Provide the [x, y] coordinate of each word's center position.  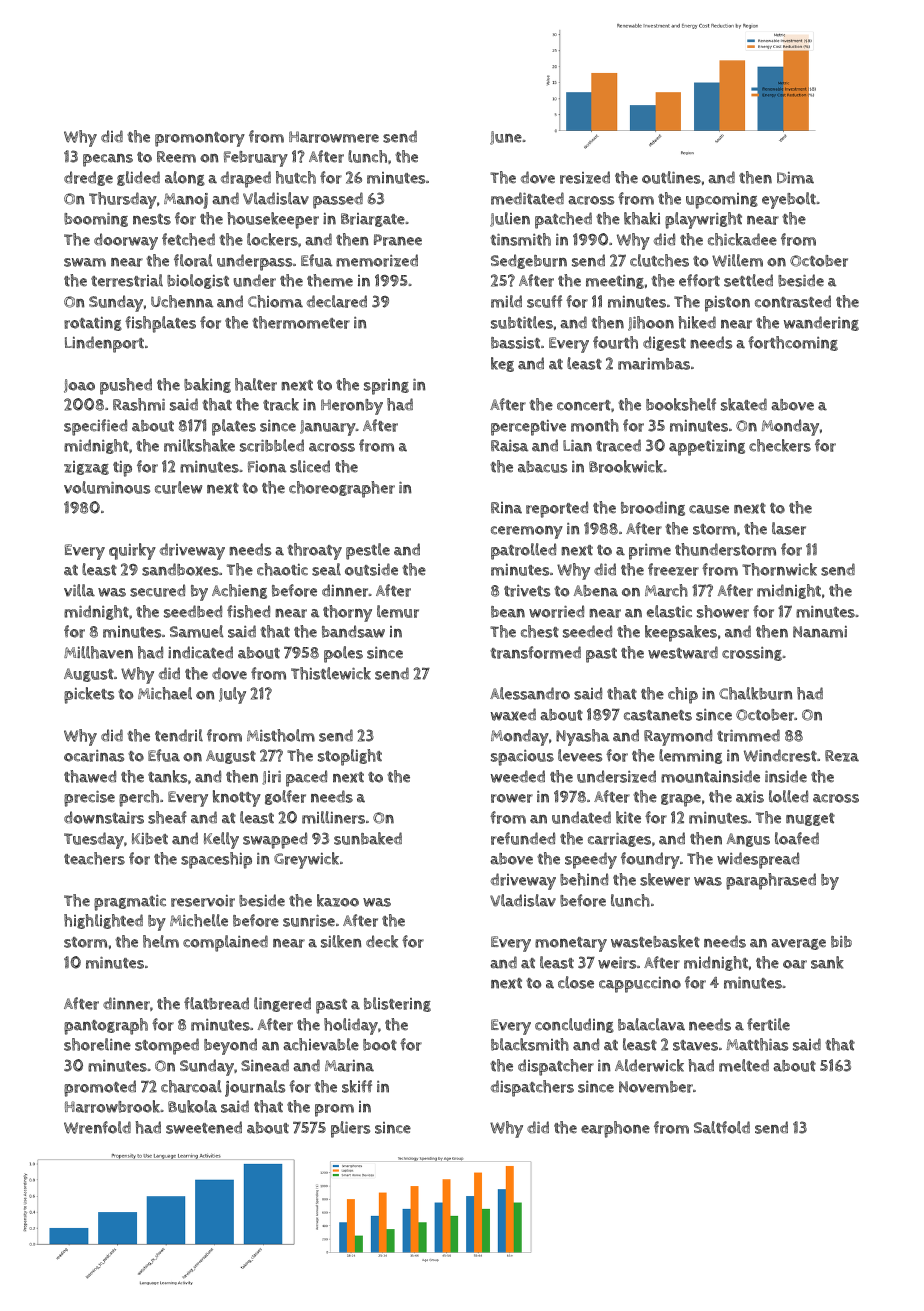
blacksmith [530, 1044]
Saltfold [722, 1127]
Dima [795, 178]
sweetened [204, 1127]
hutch [296, 177]
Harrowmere [334, 137]
